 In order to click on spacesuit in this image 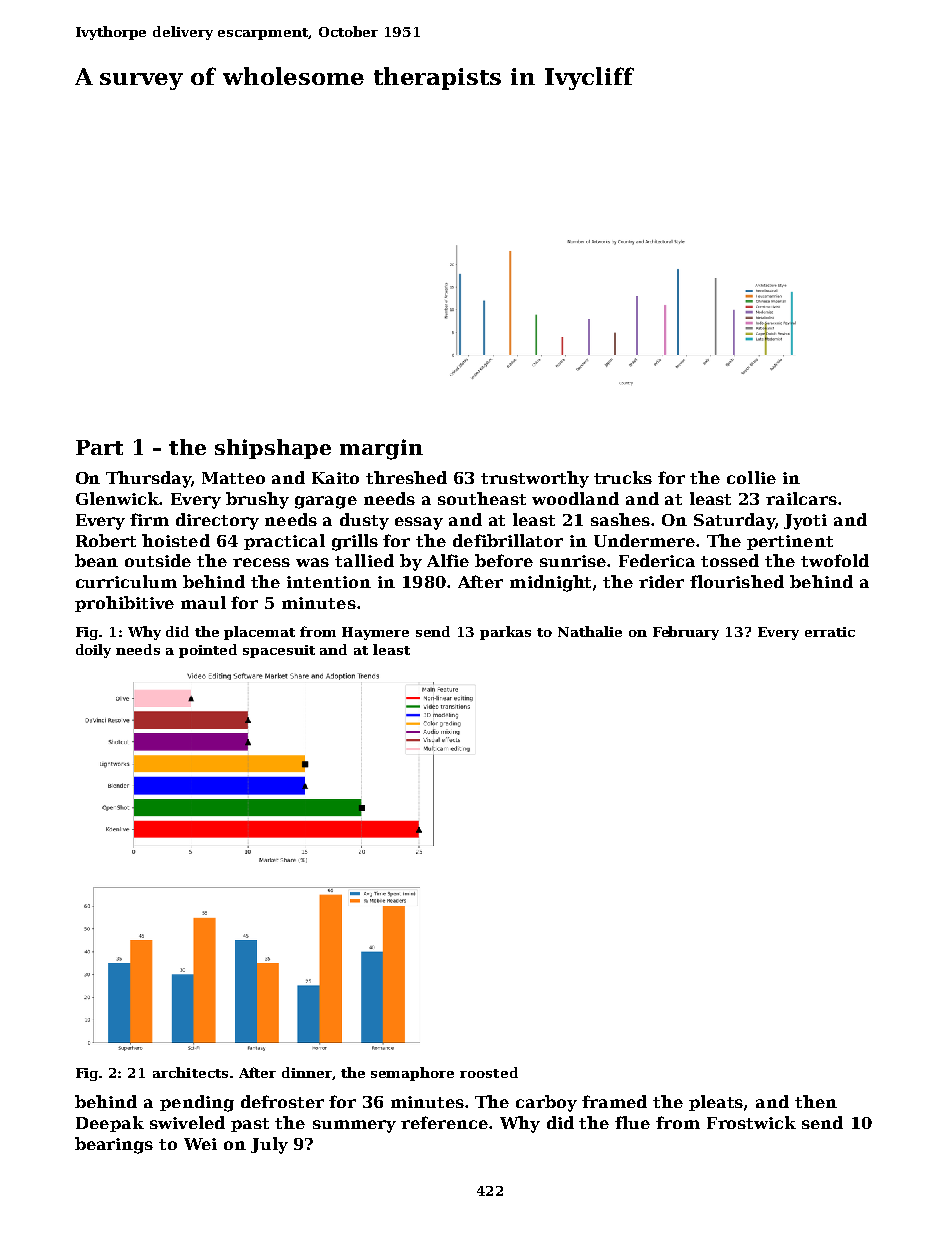, I will do `click(279, 651)`.
